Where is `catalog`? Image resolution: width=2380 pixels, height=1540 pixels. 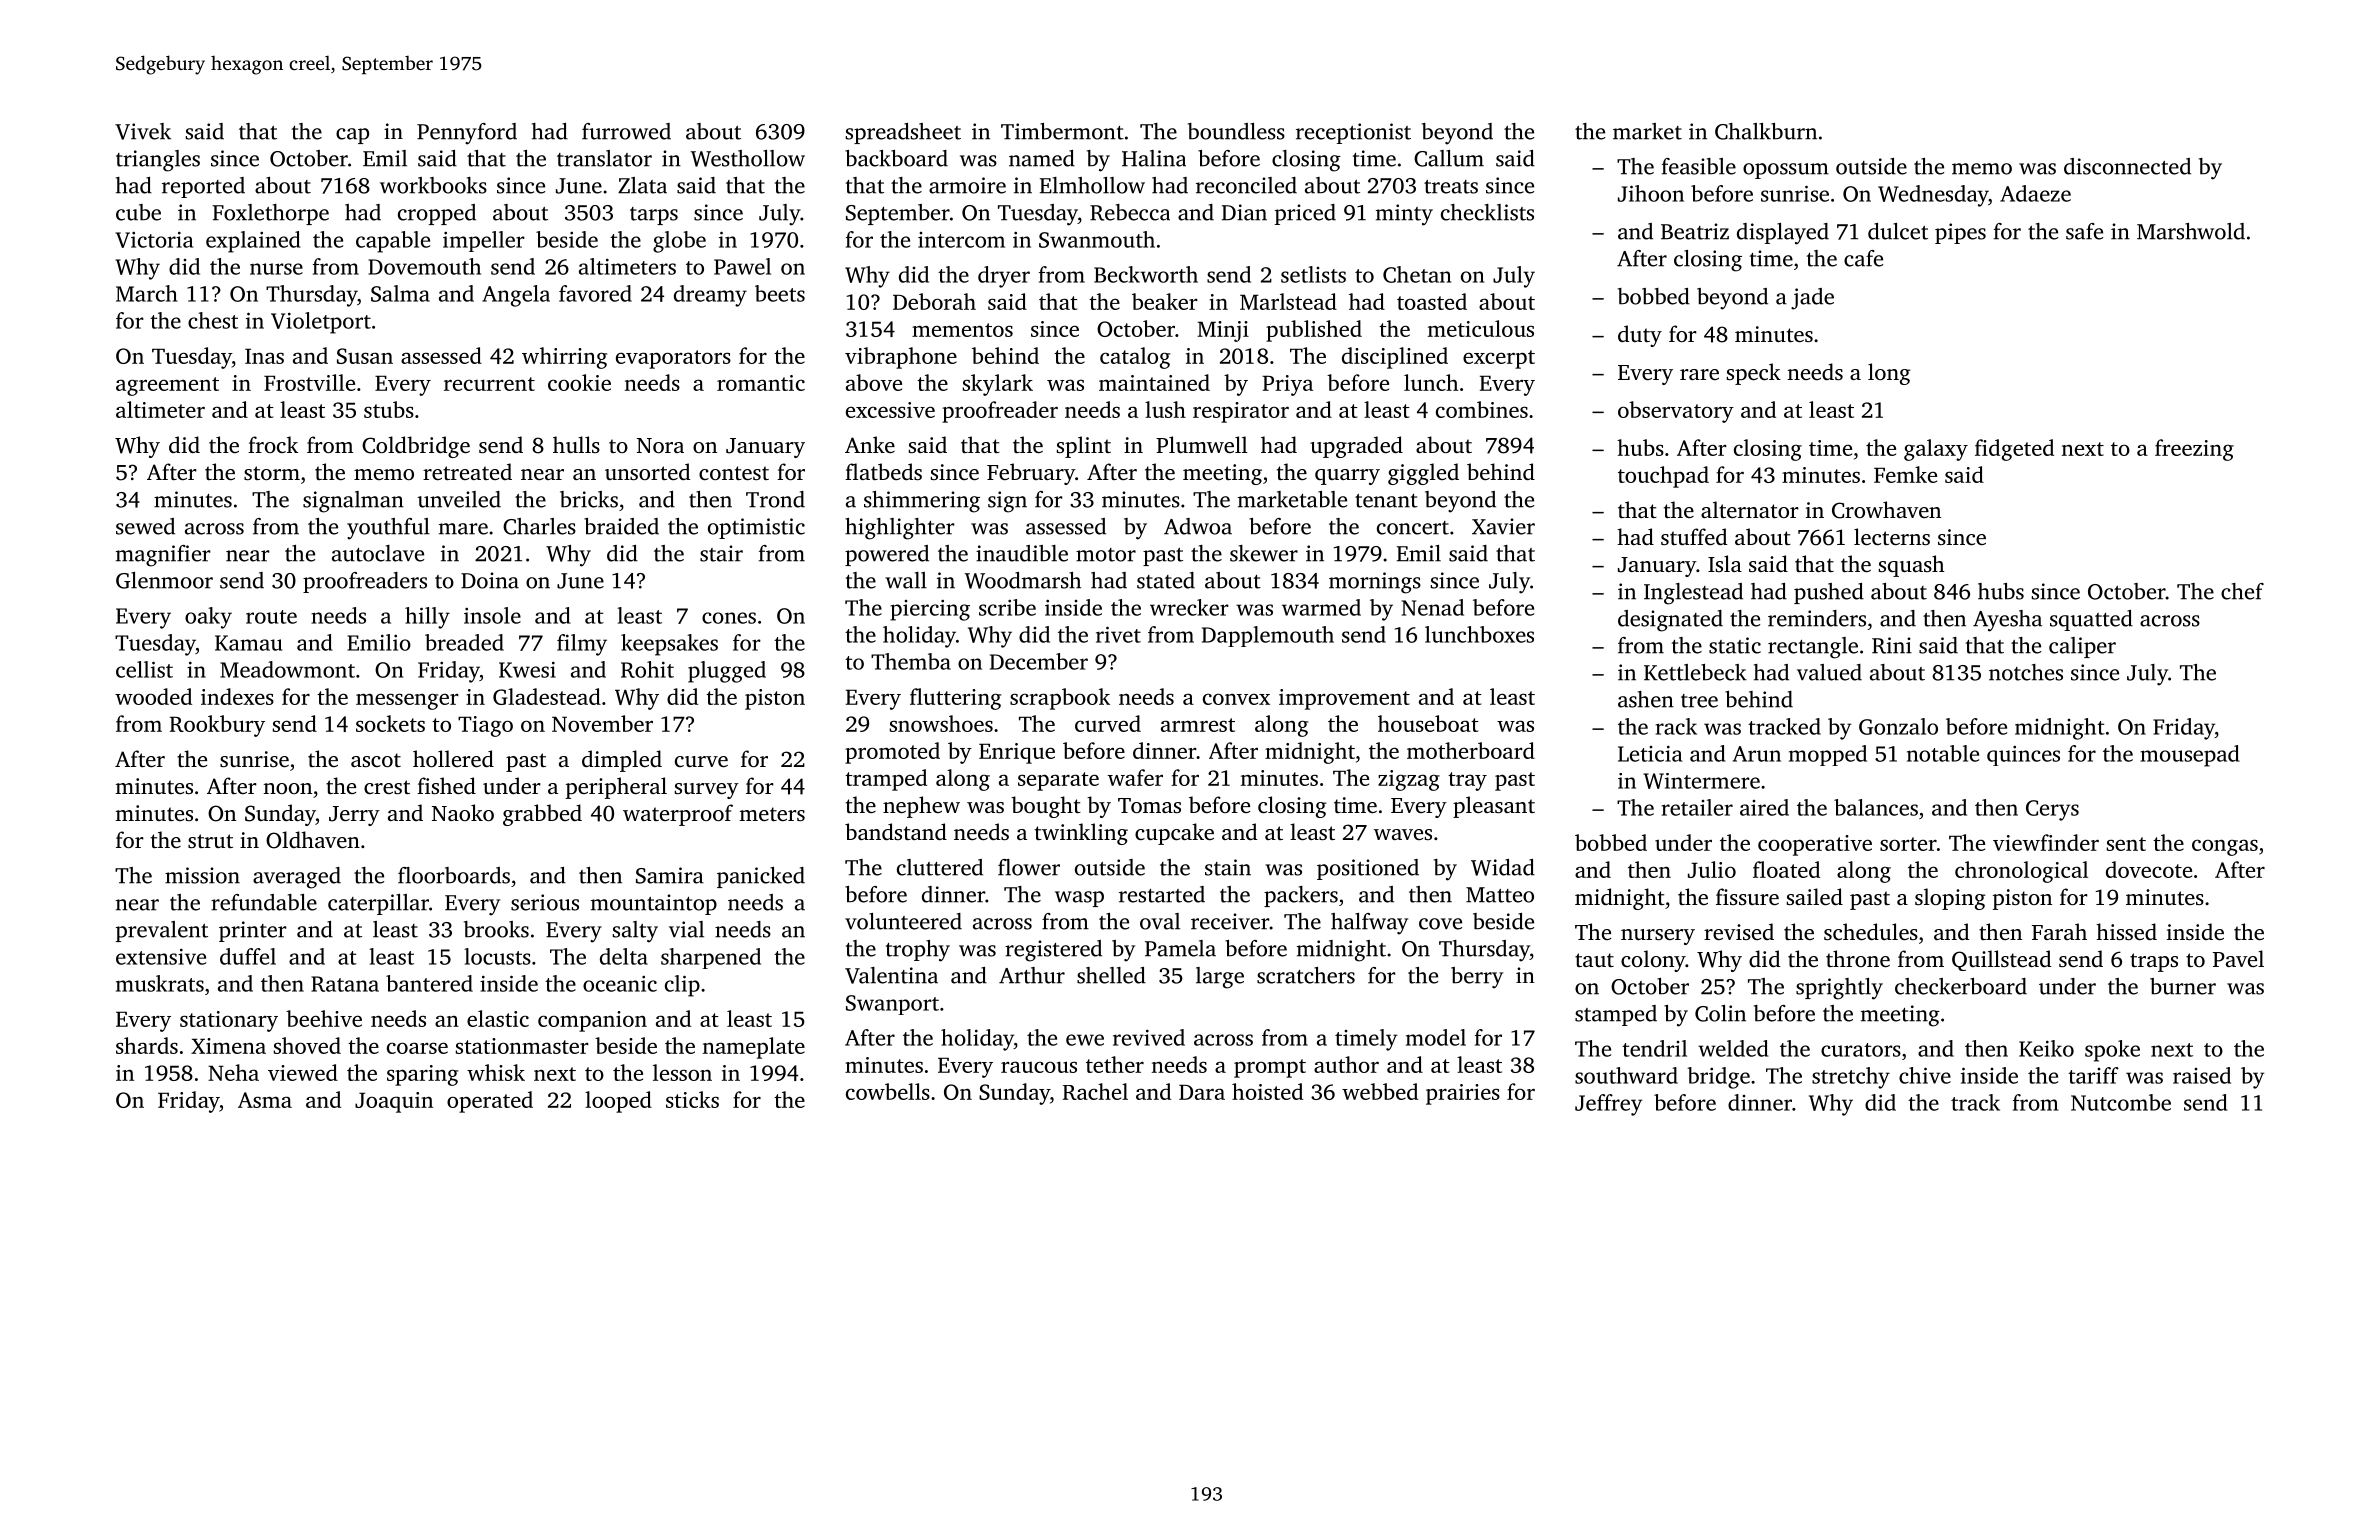
catalog is located at coordinates (1135, 358).
